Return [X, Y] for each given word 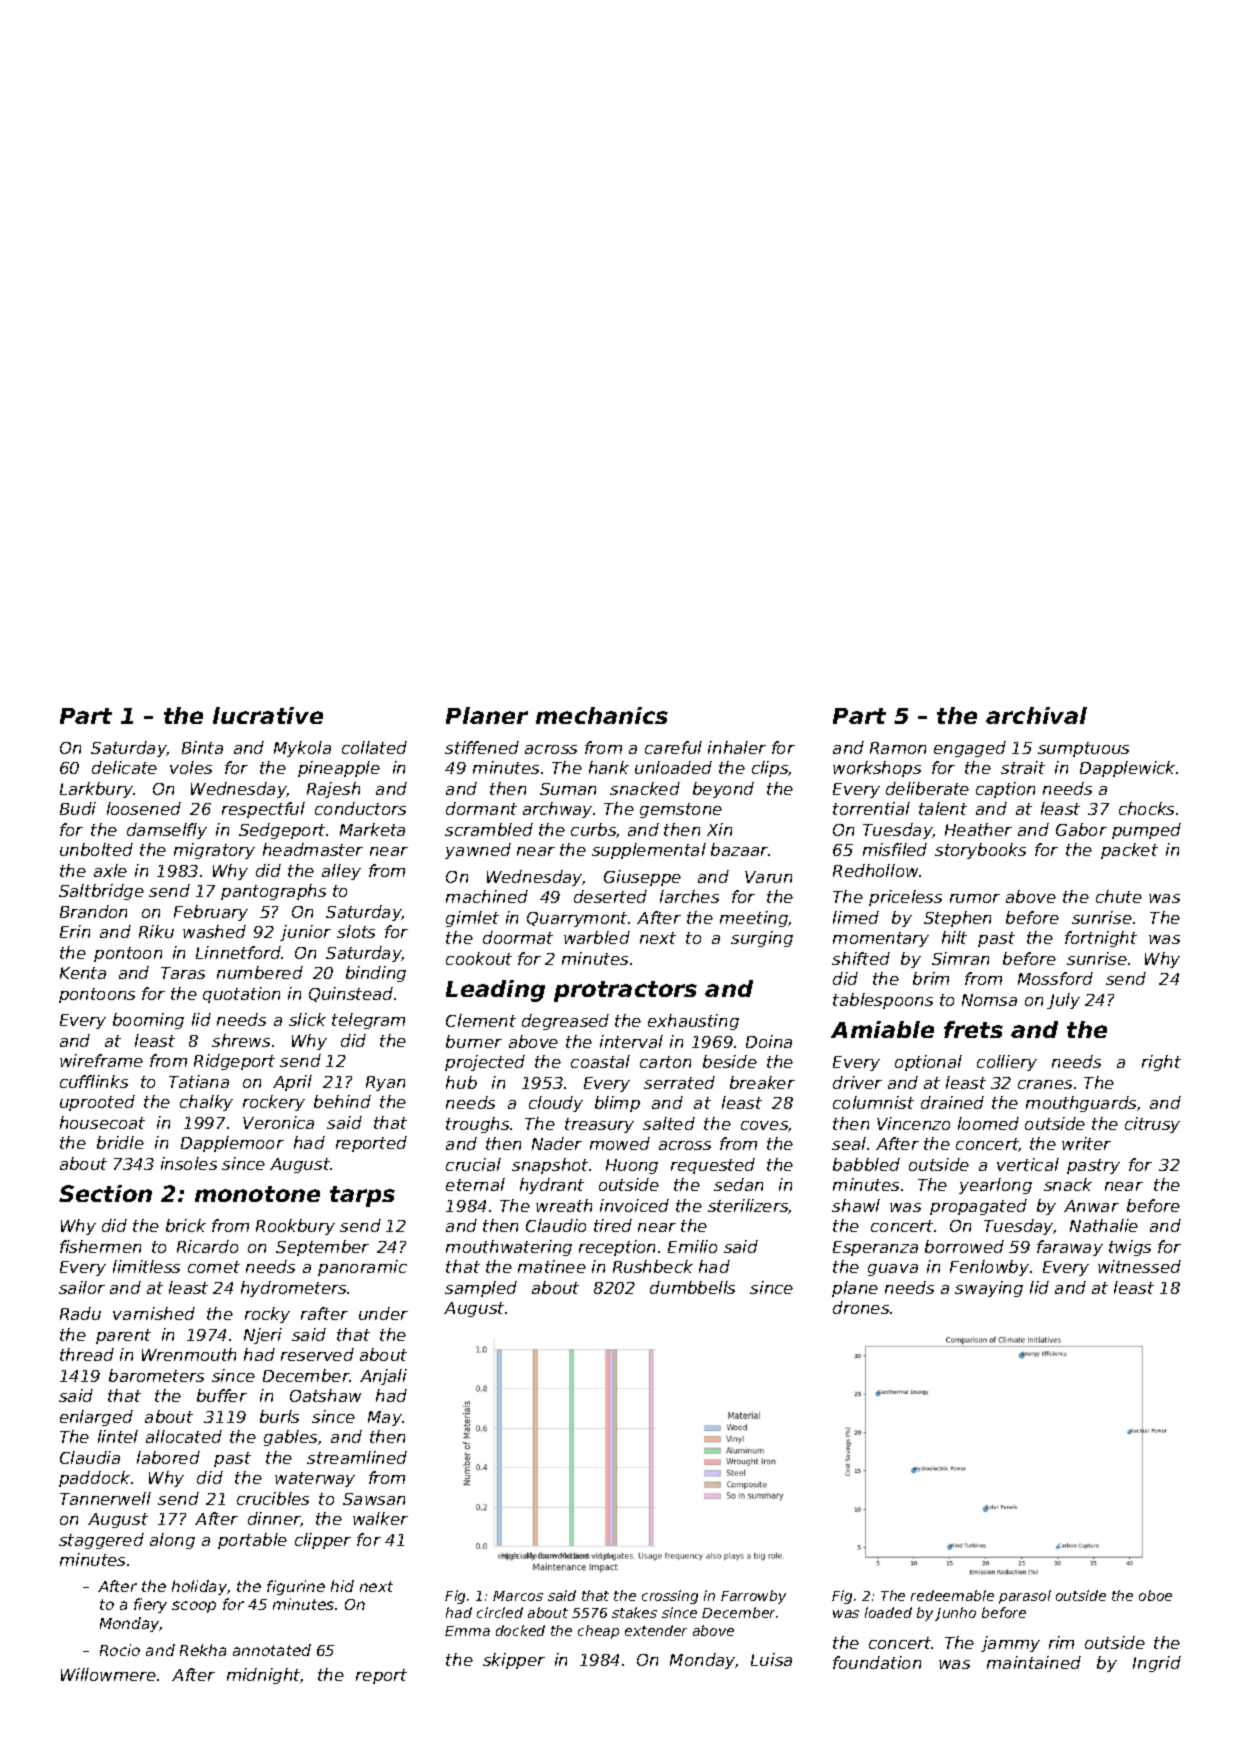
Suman [568, 789]
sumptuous [1083, 749]
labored [168, 1457]
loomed [988, 1123]
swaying [989, 1289]
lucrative [268, 715]
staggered [101, 1541]
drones [861, 1307]
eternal [475, 1184]
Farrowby [753, 1597]
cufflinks [94, 1081]
